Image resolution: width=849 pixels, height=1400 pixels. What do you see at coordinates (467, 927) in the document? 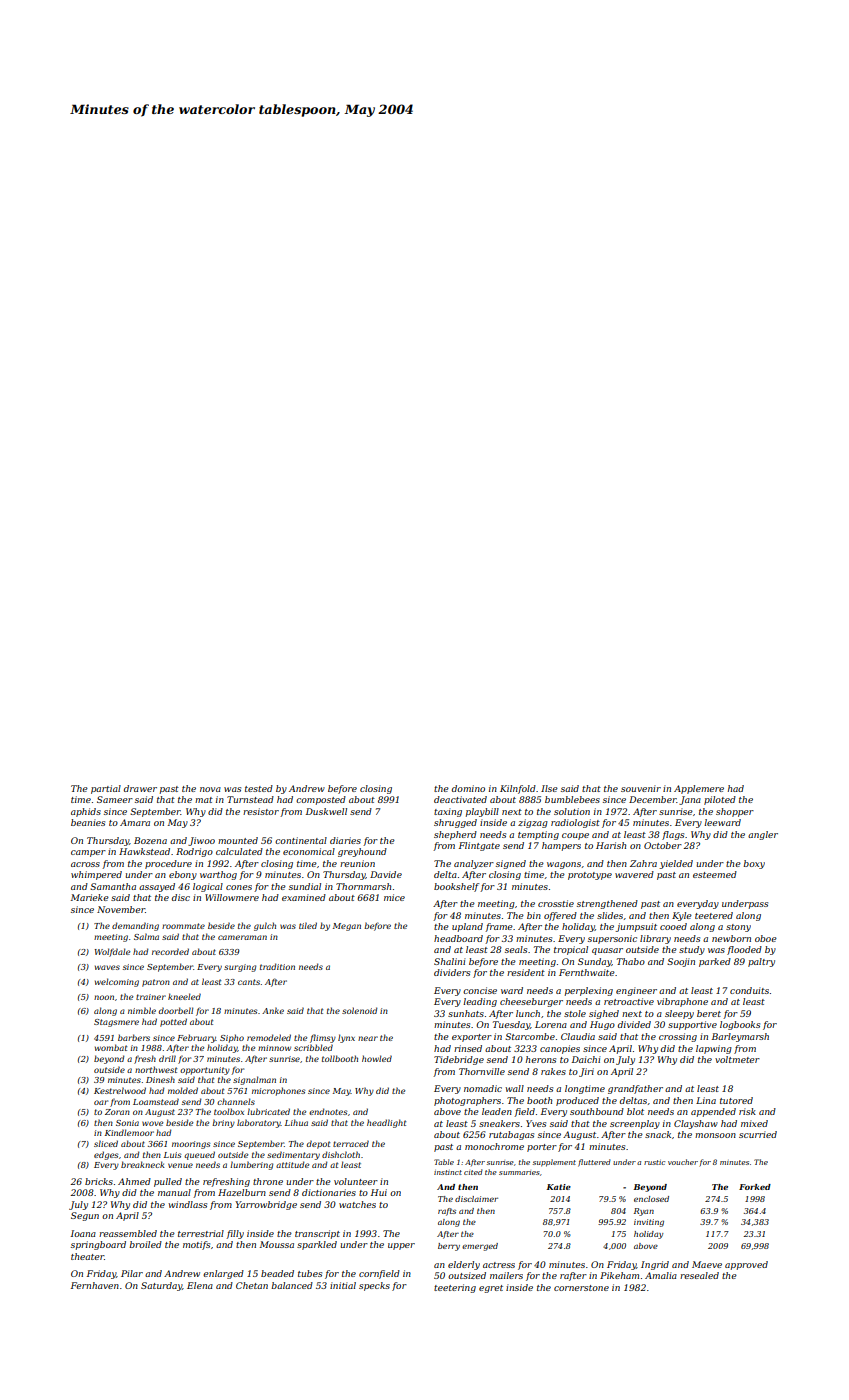
I see `upland` at bounding box center [467, 927].
